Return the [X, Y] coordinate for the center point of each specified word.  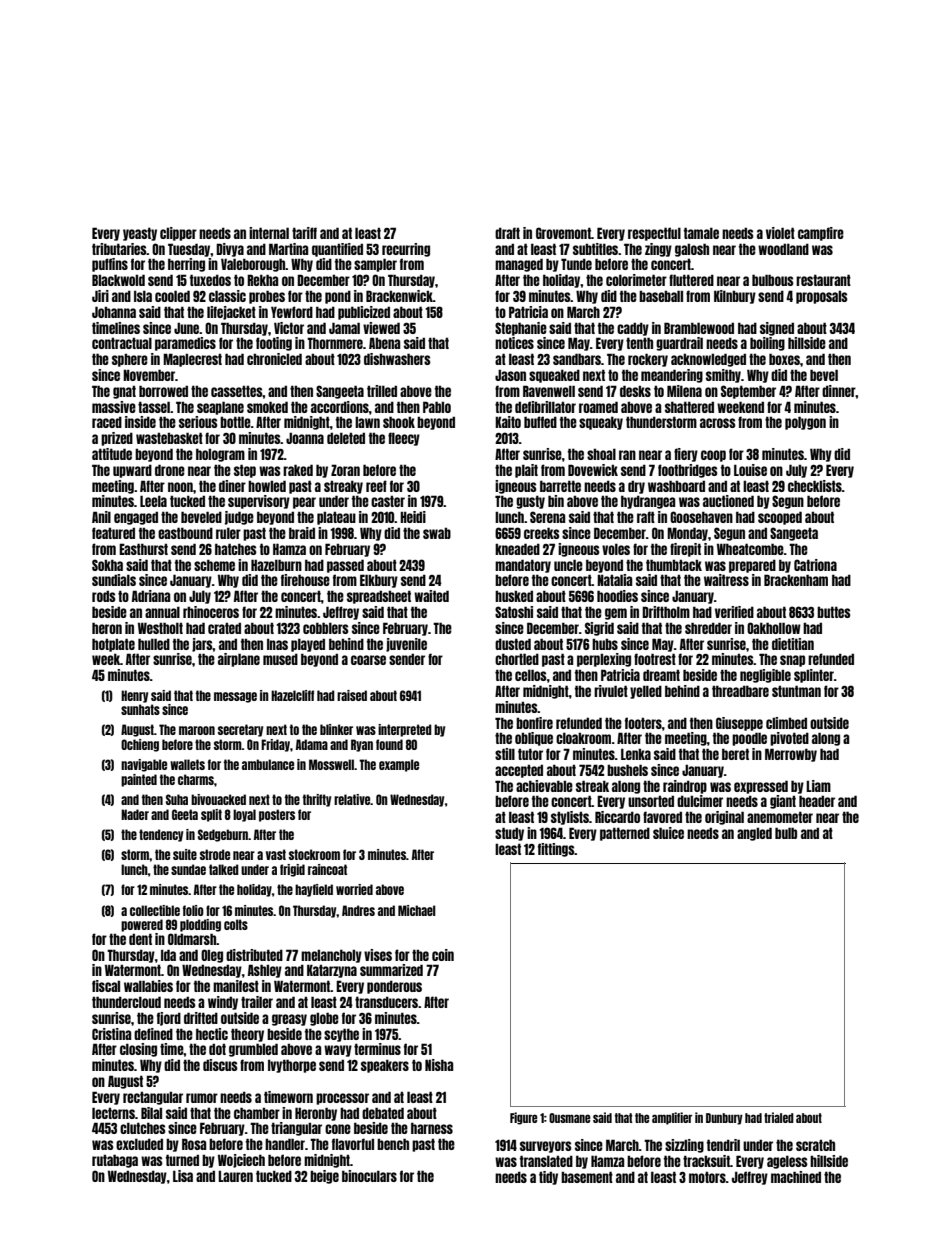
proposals [822, 297]
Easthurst [143, 549]
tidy [548, 1178]
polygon [805, 423]
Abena [384, 343]
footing [274, 344]
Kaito [508, 422]
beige [324, 1177]
